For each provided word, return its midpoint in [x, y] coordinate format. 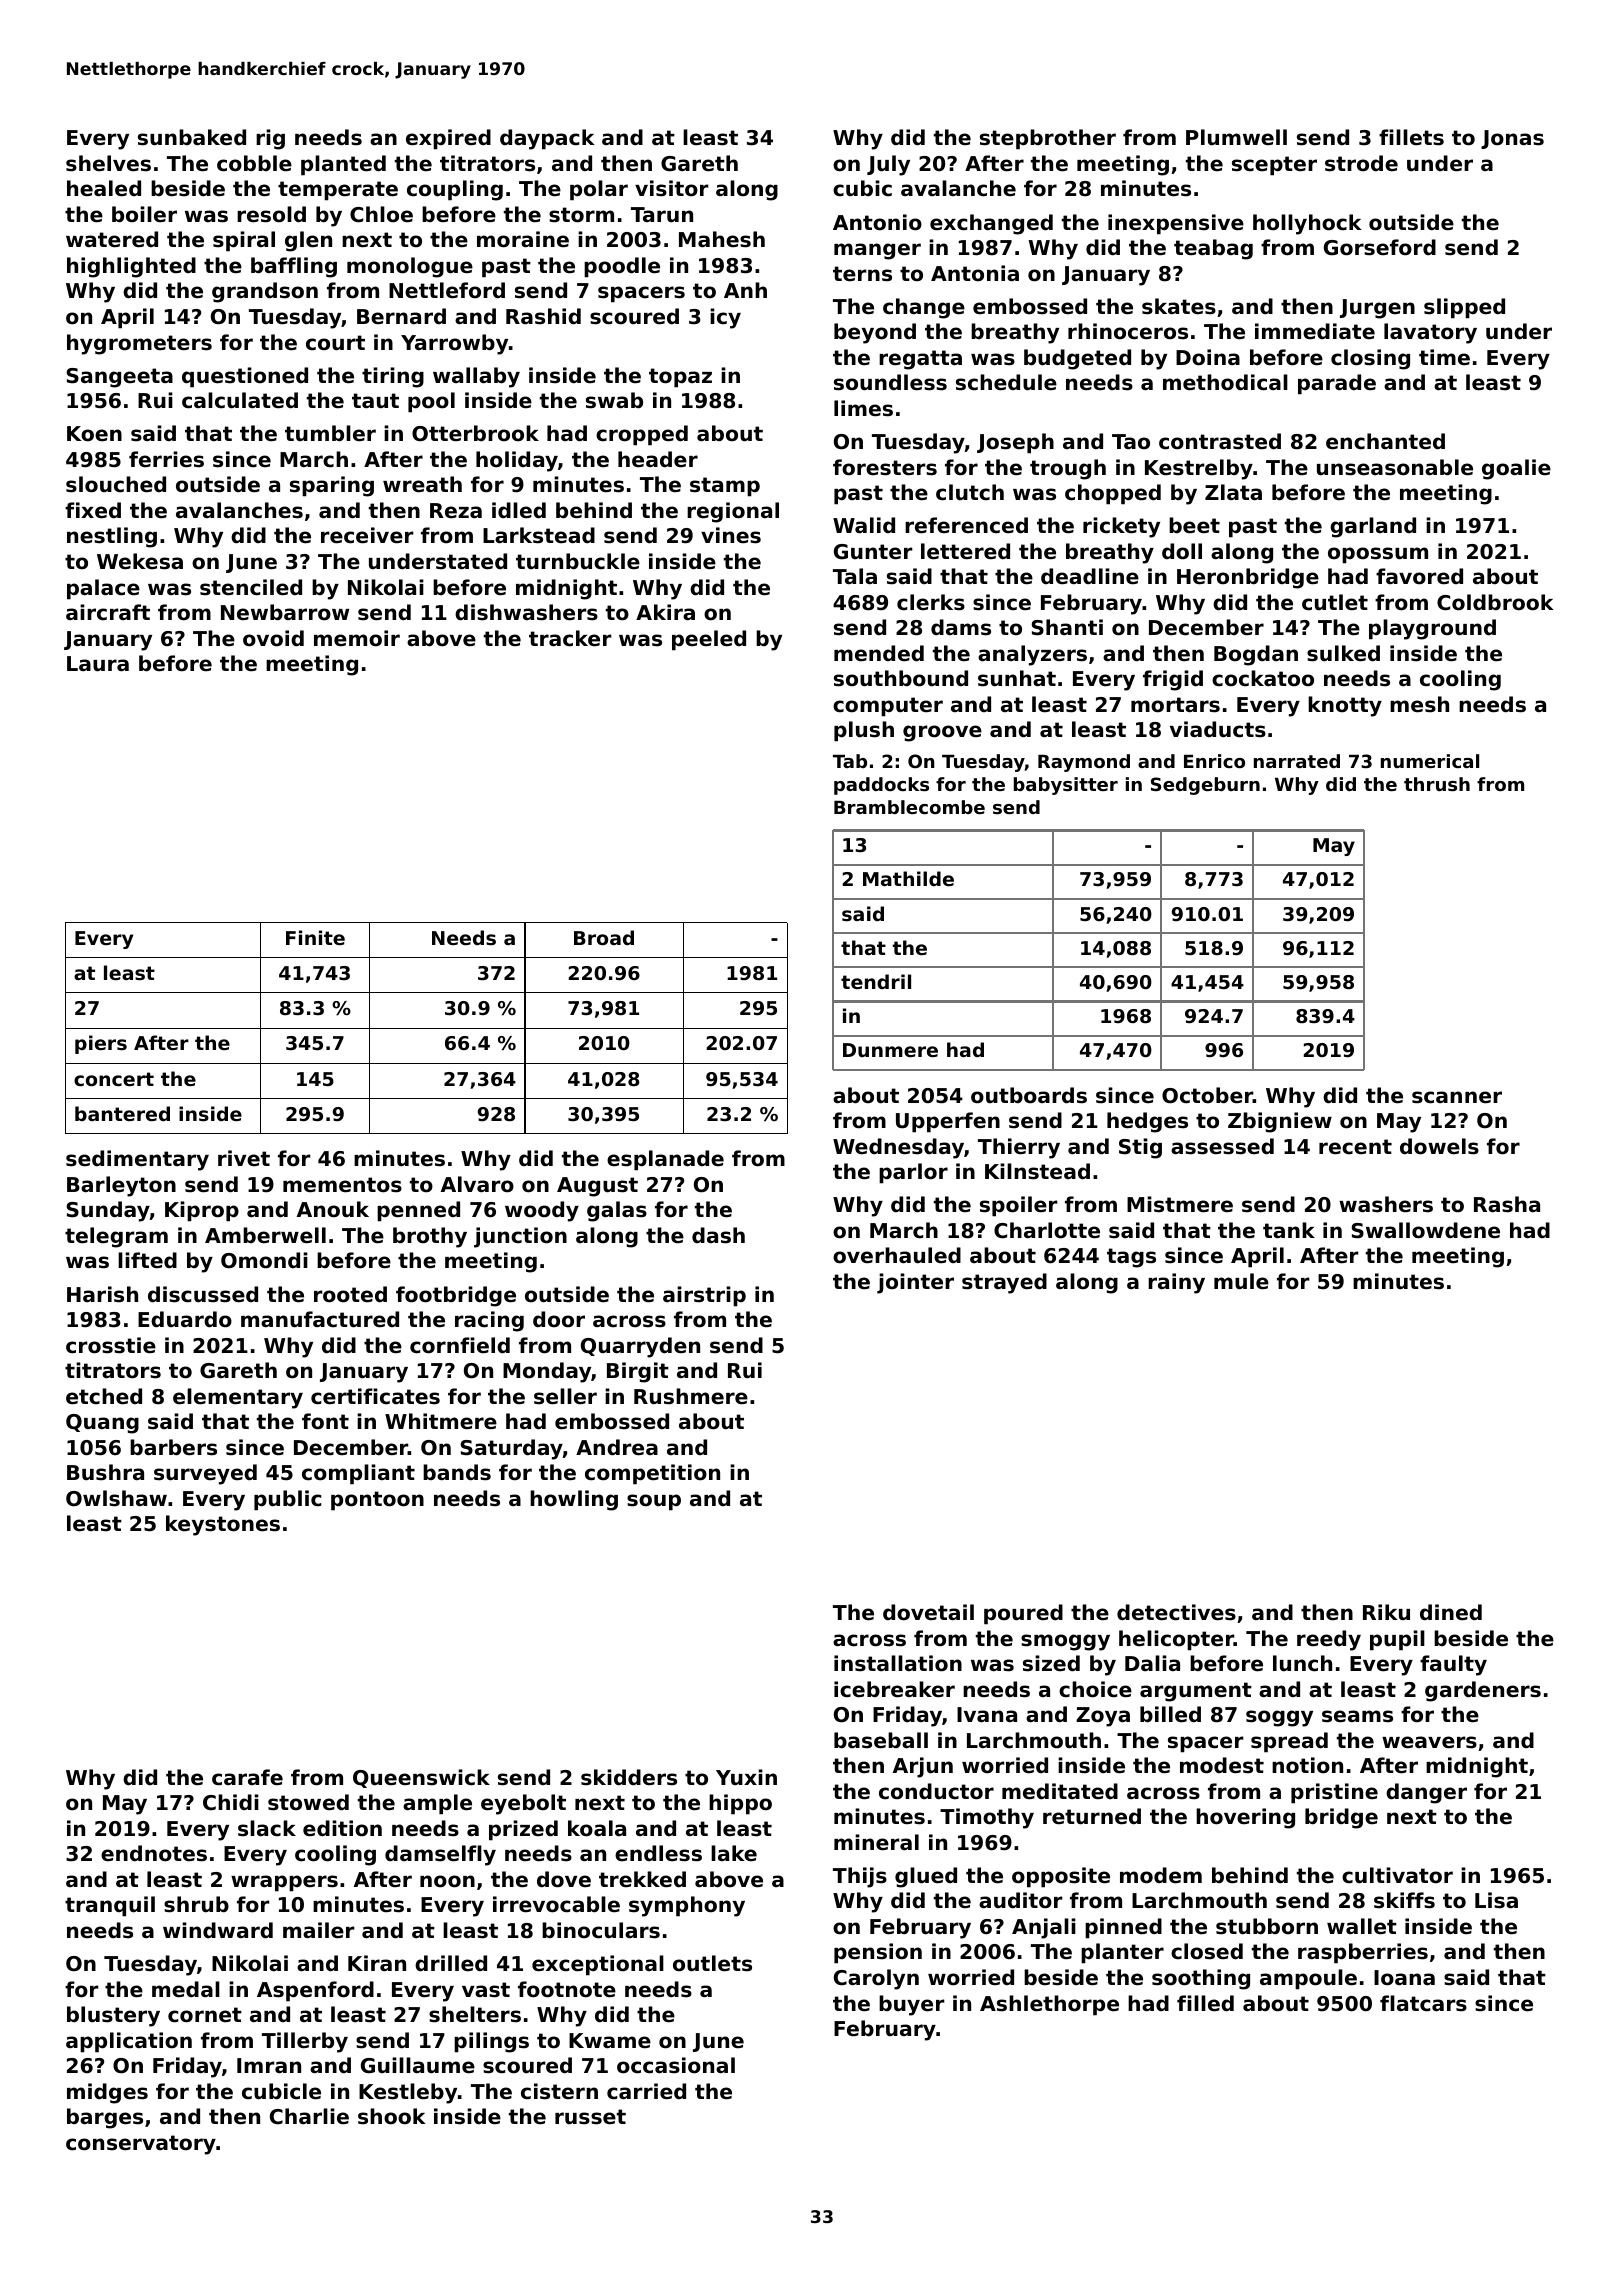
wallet [1362, 1926]
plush [864, 731]
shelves [108, 163]
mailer [319, 1930]
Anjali [1044, 1928]
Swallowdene [1425, 1230]
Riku [1386, 1612]
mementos [342, 1185]
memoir [357, 638]
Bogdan [1256, 655]
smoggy [1065, 1642]
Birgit [638, 1372]
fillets [1411, 137]
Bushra [105, 1472]
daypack [547, 139]
